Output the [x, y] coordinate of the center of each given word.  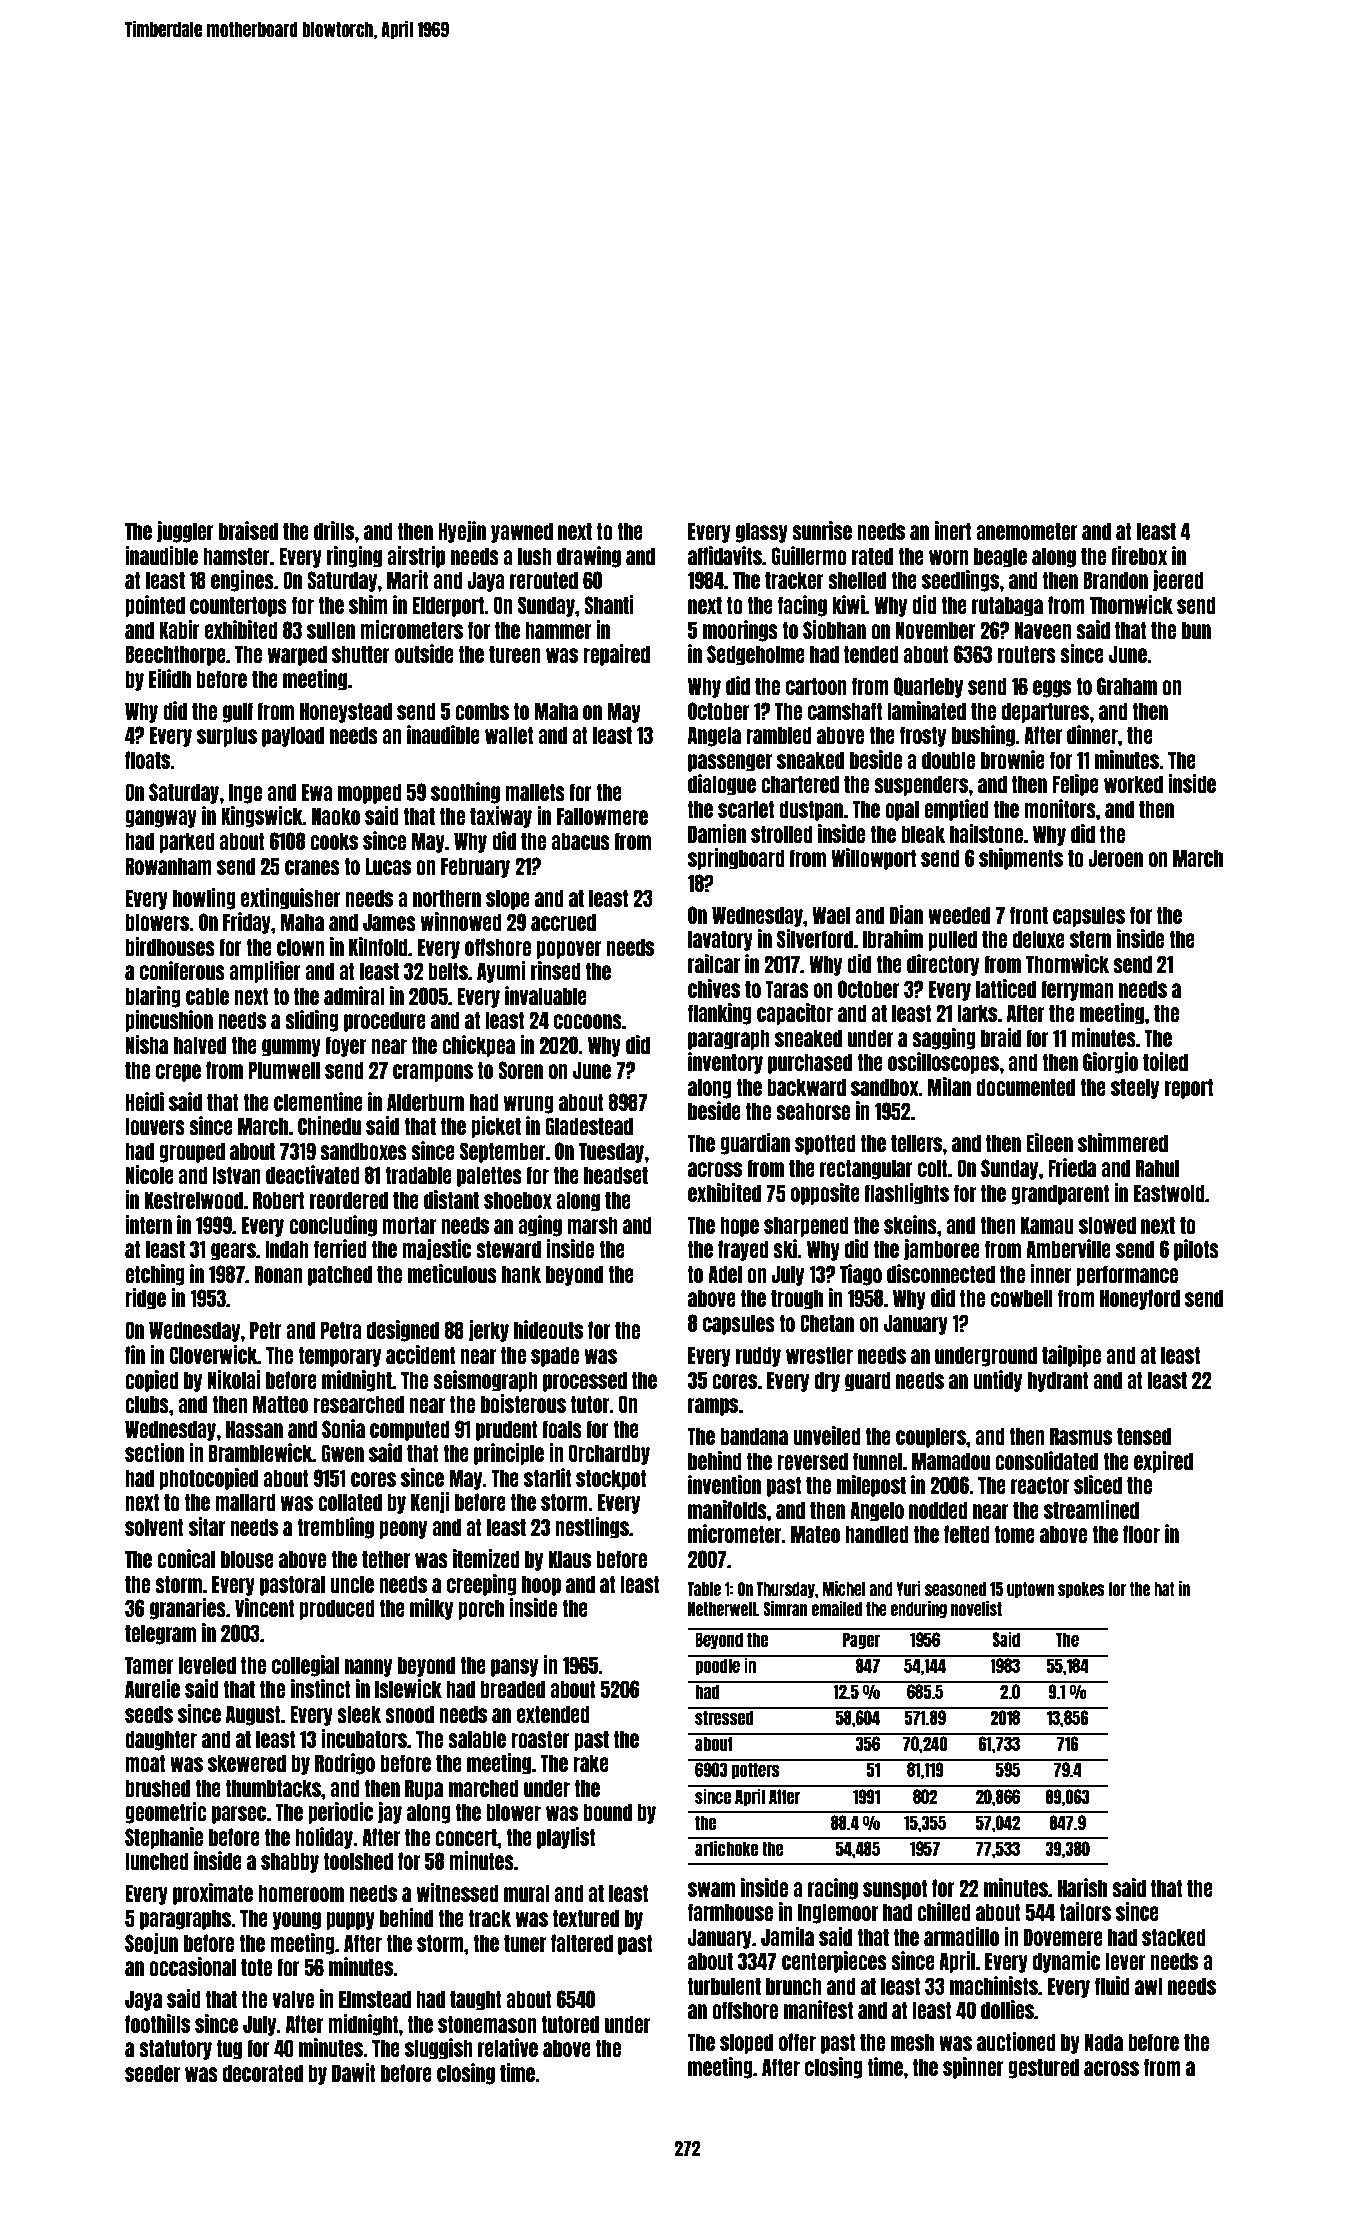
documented [1025, 1087]
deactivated [313, 1174]
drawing [589, 557]
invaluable [546, 995]
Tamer [149, 1665]
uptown [1030, 1590]
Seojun [151, 1944]
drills [334, 530]
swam [711, 1889]
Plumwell [284, 1070]
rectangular [866, 1169]
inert [953, 530]
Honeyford [1140, 1299]
